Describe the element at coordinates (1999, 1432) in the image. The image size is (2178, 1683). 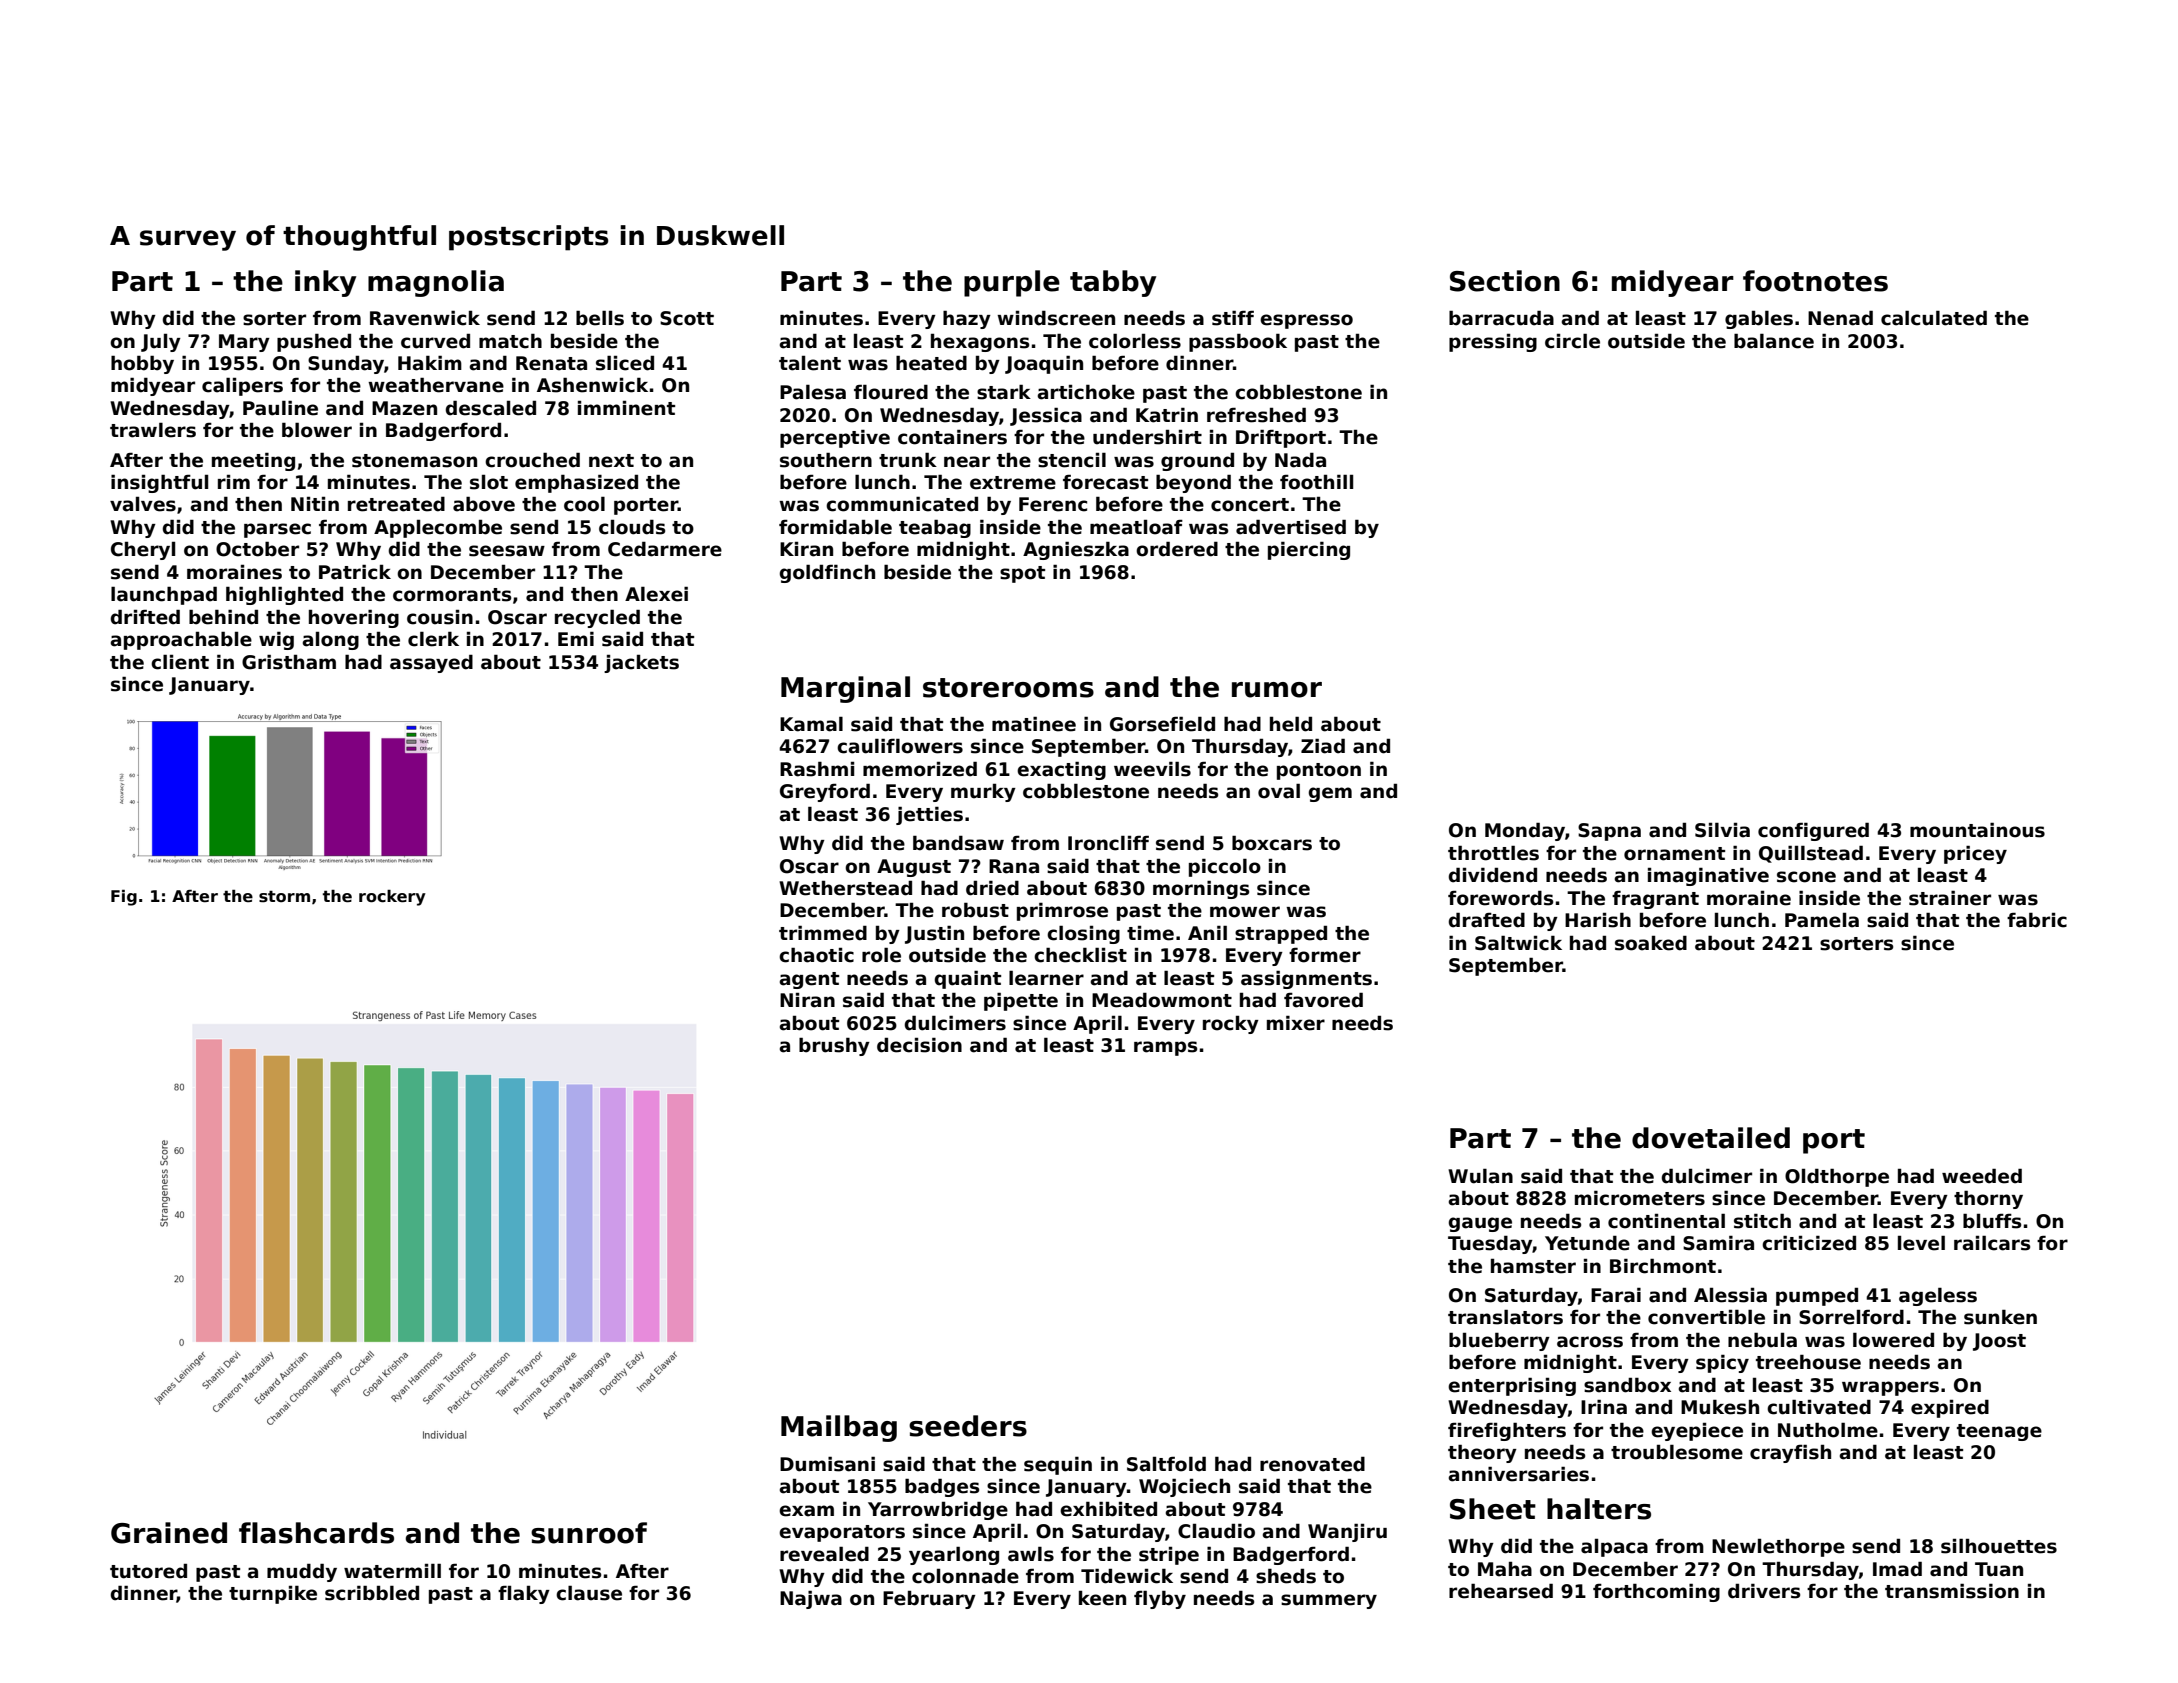
I see `teenage` at that location.
